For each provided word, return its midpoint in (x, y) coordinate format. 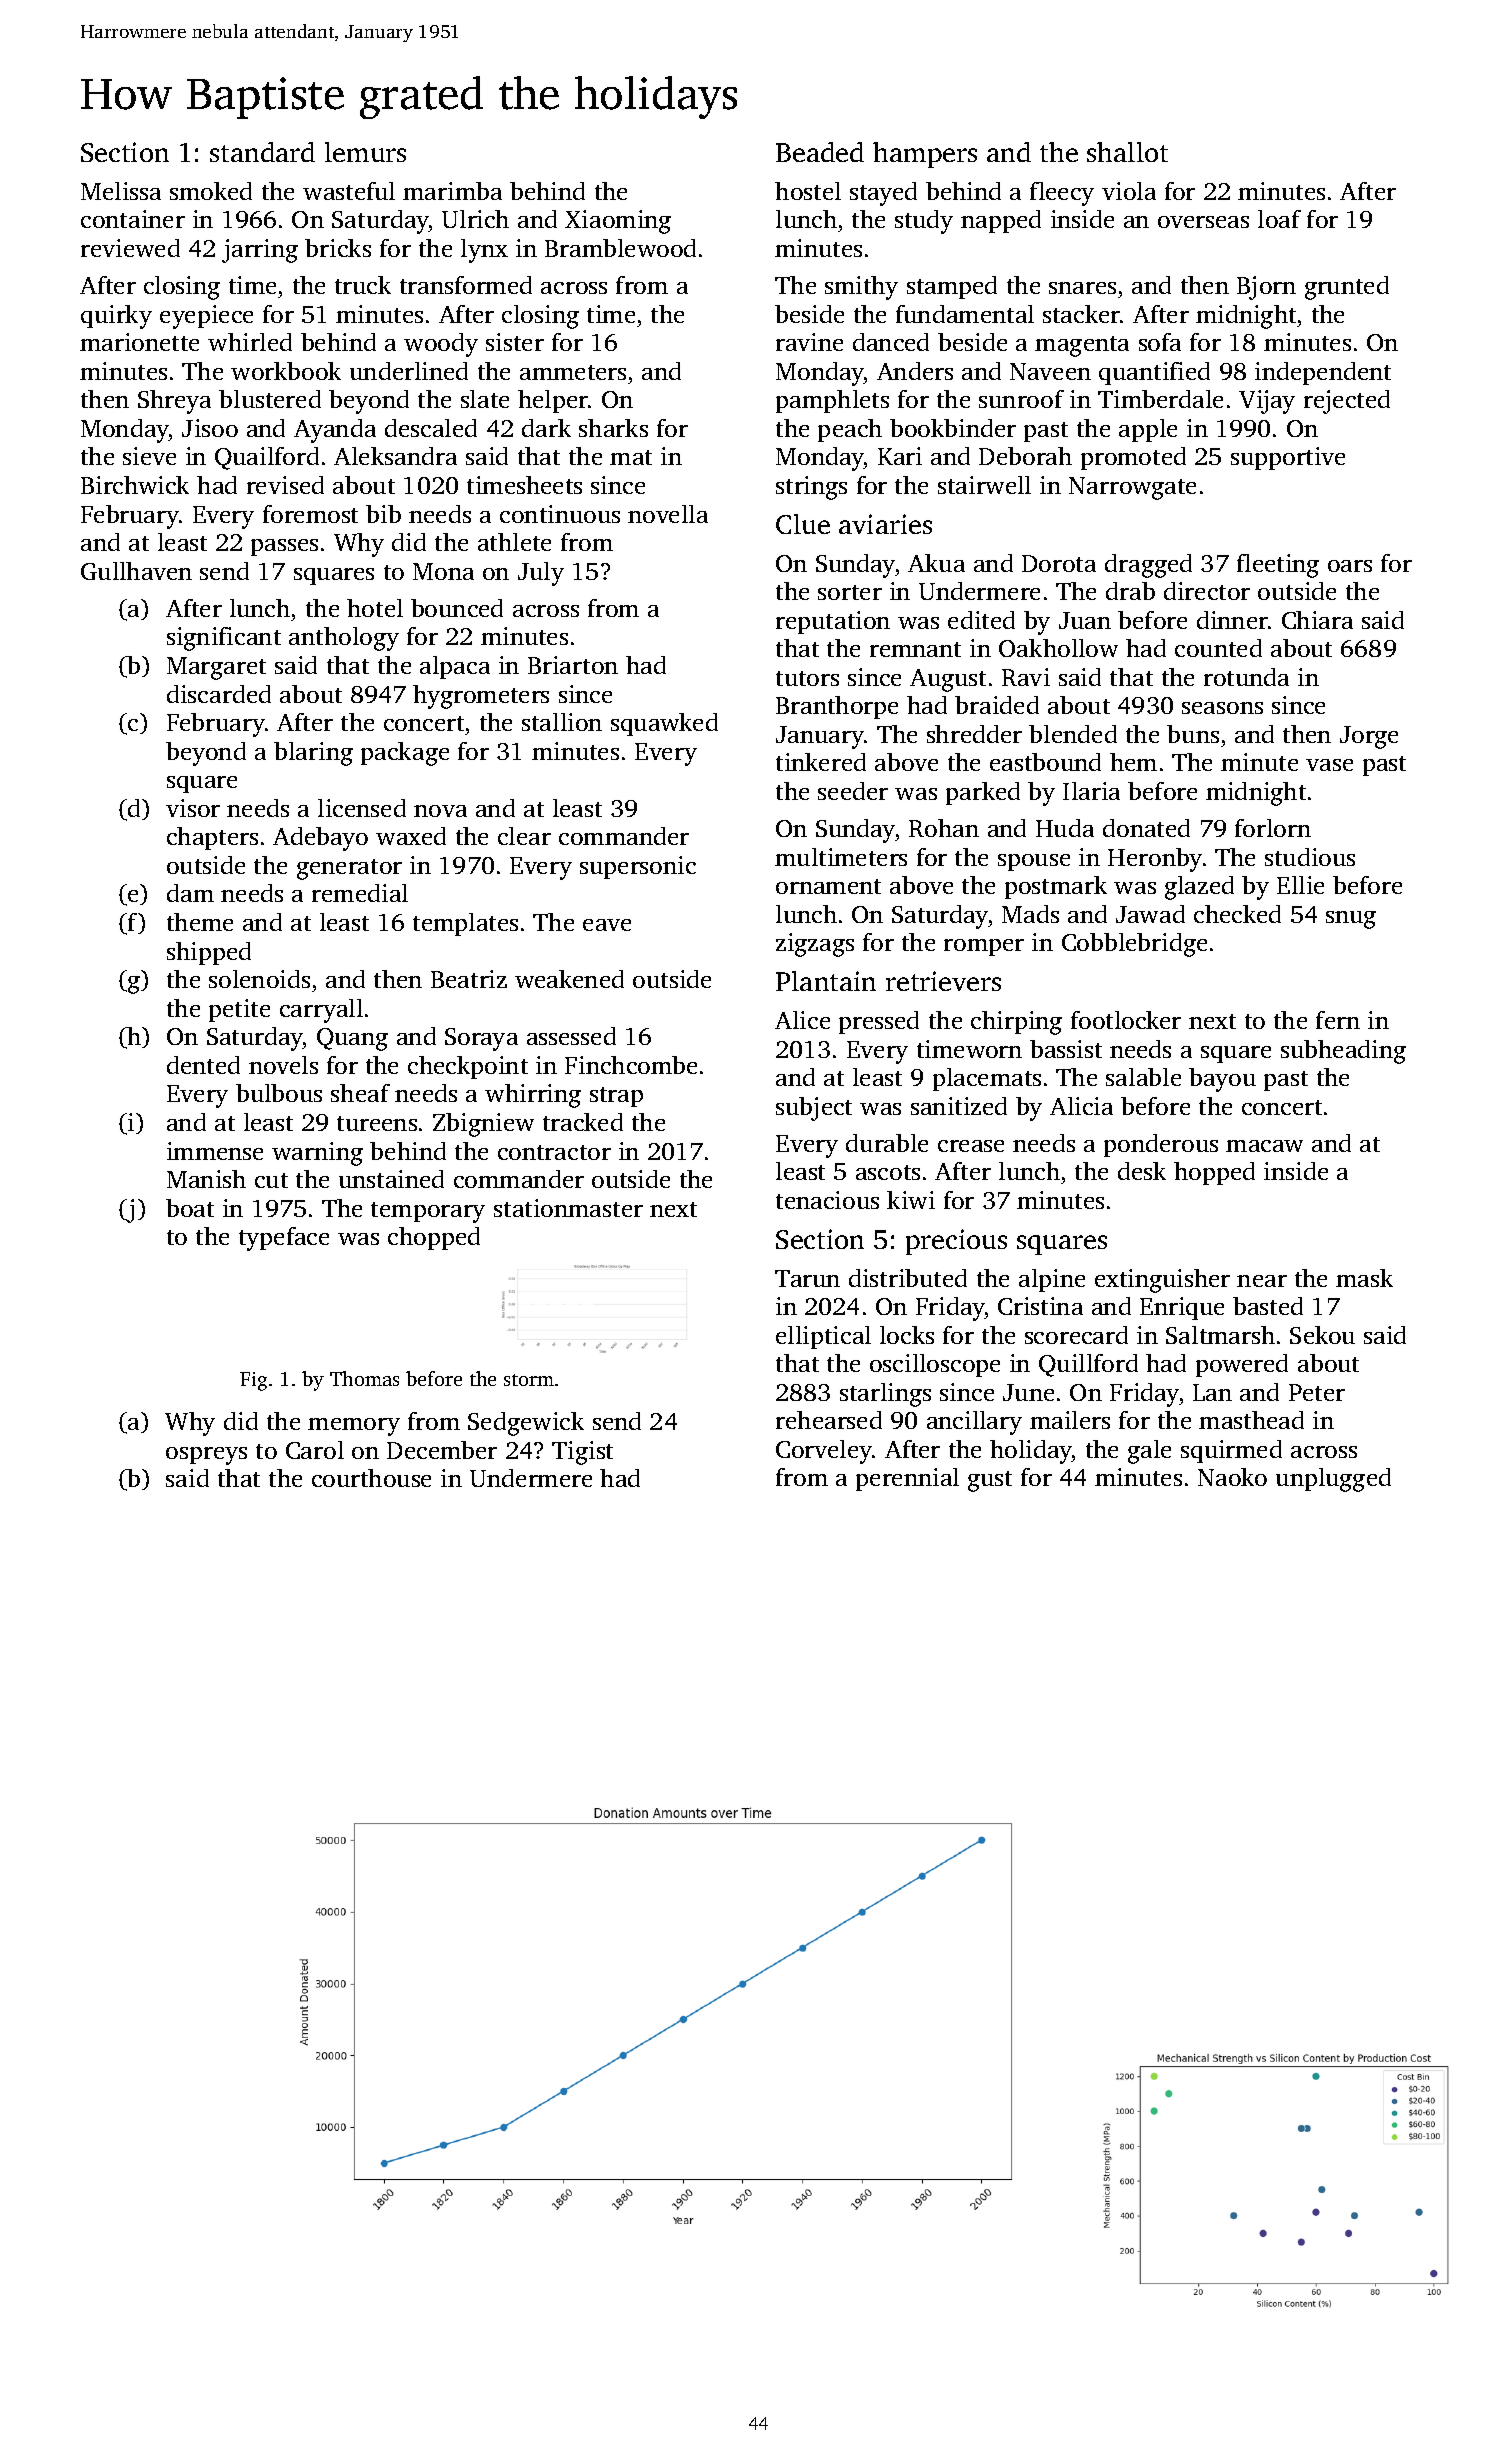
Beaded (820, 152)
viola (1129, 191)
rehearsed (829, 1420)
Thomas (364, 1378)
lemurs (365, 152)
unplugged (1333, 1480)
